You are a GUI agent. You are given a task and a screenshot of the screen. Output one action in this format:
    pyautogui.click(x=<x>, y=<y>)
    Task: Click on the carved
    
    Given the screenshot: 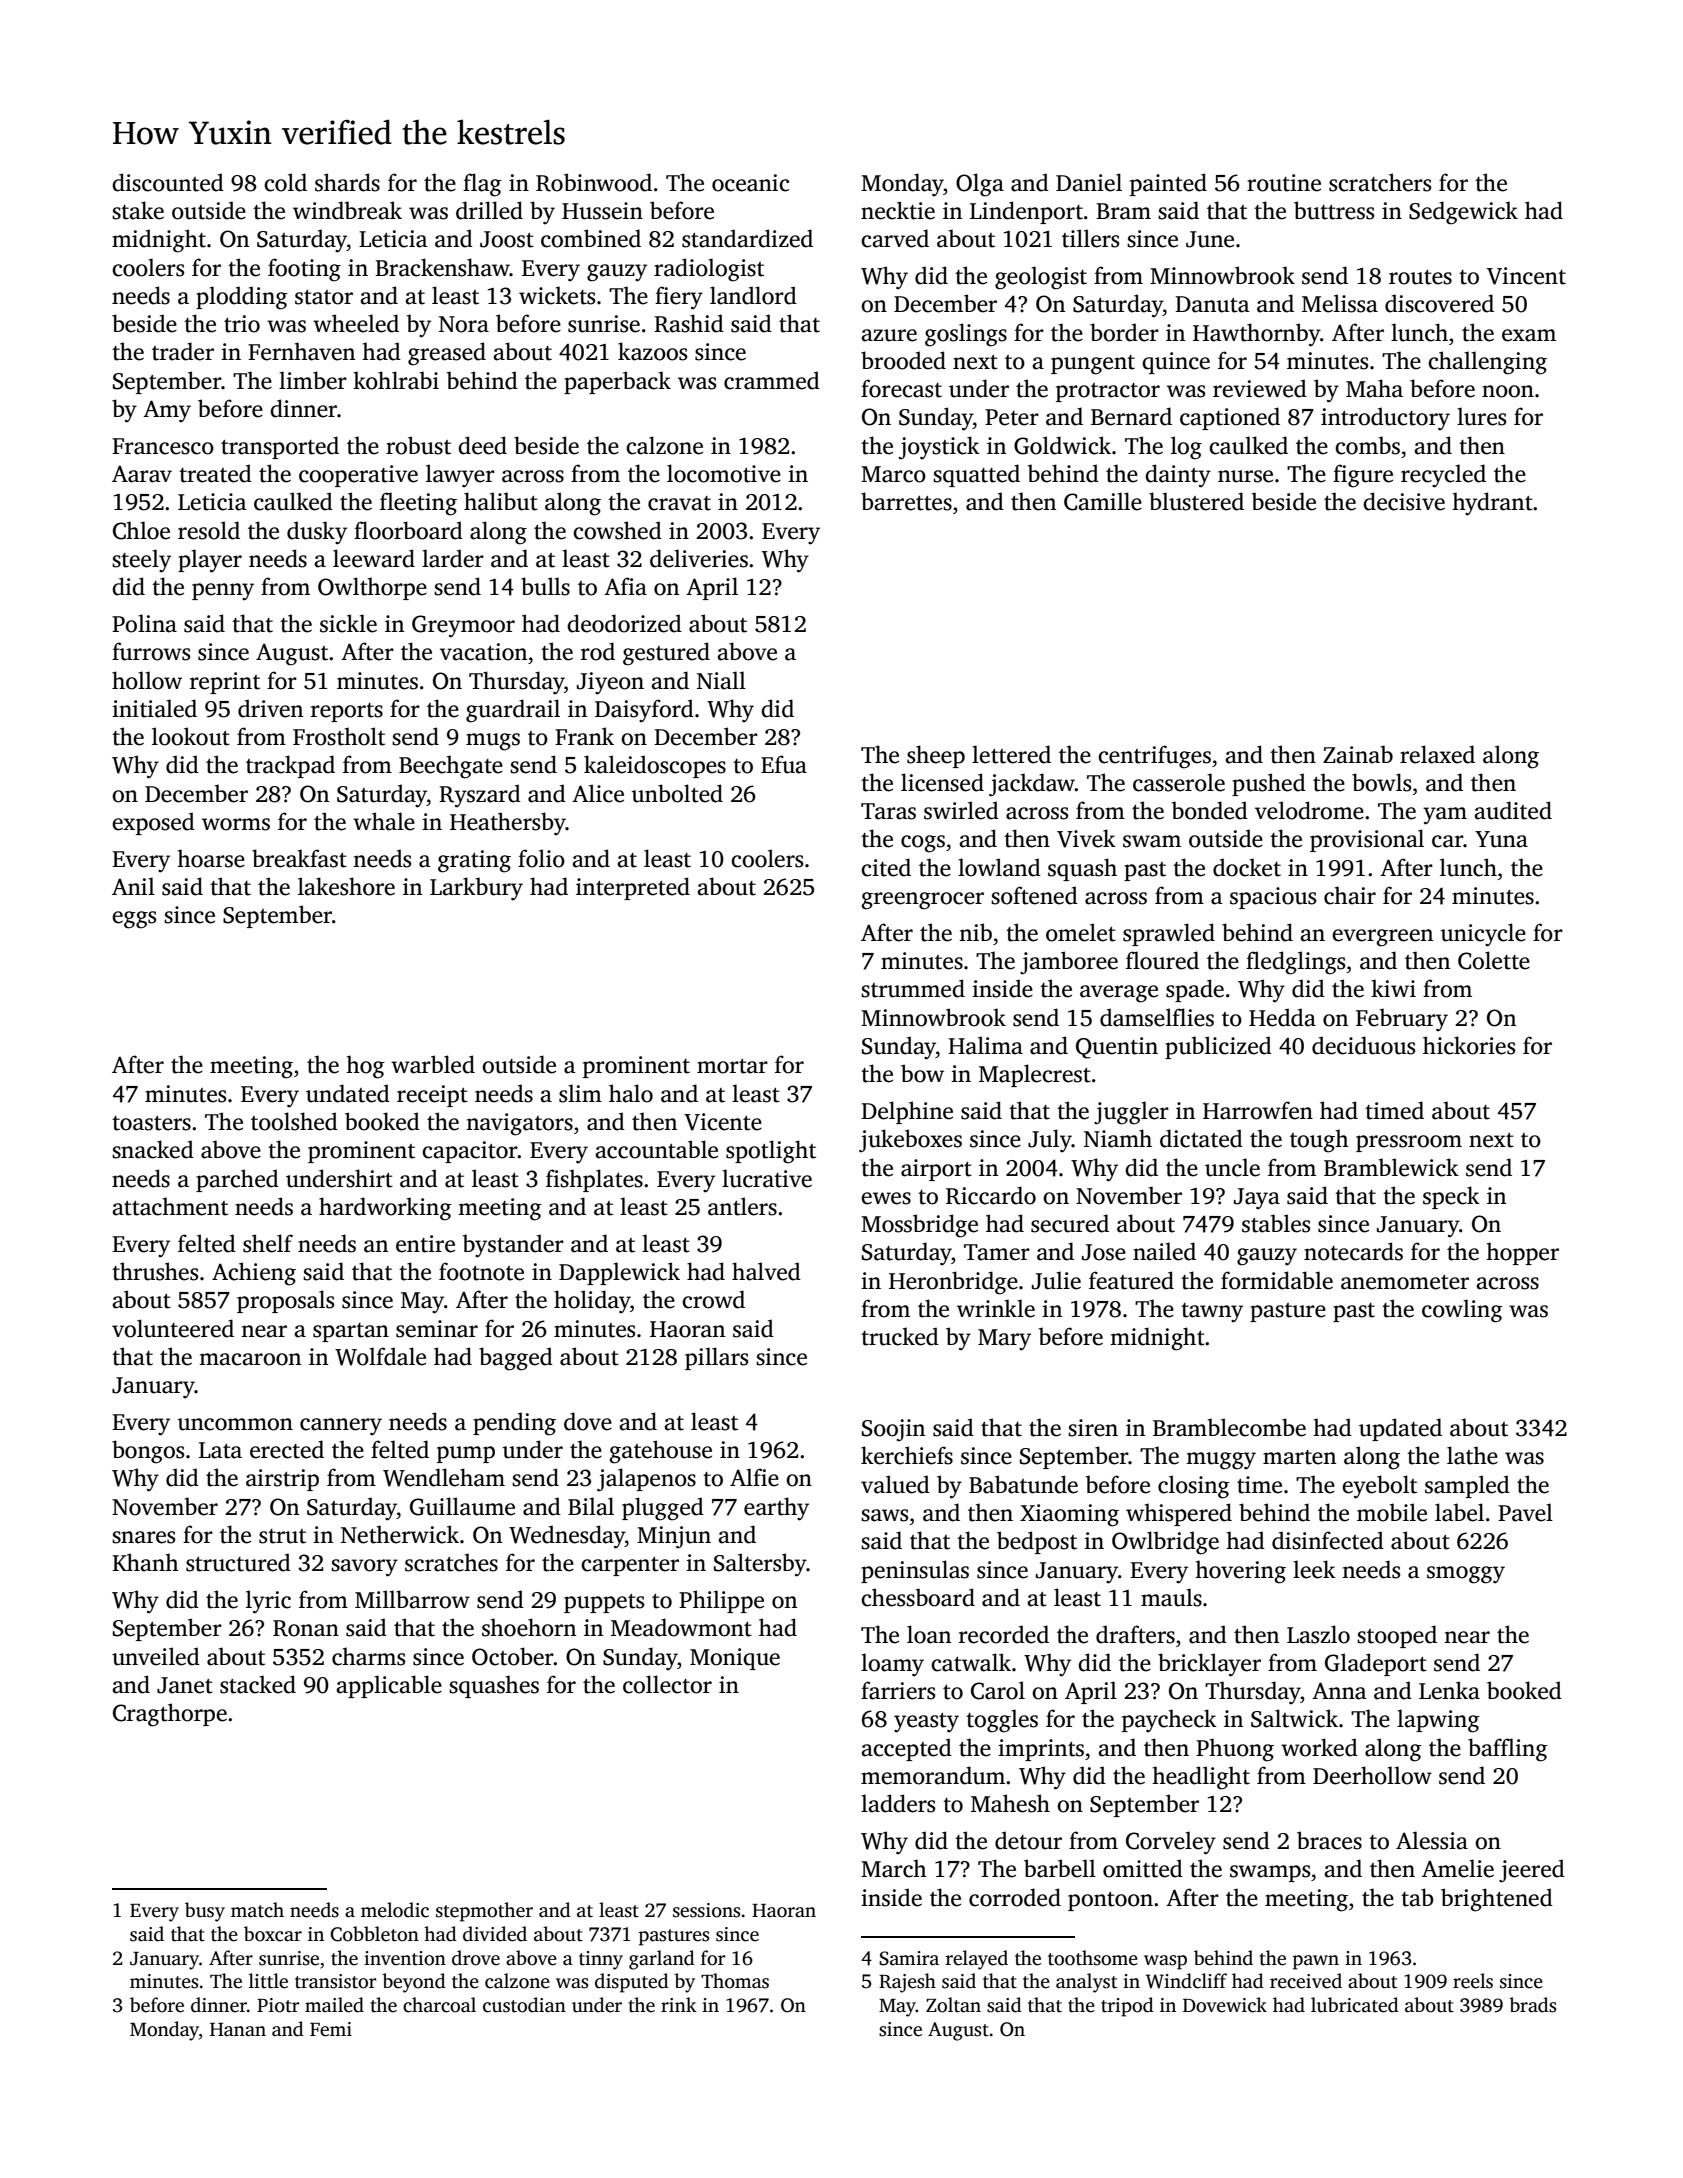 What is the action you would take?
    pyautogui.click(x=895, y=238)
